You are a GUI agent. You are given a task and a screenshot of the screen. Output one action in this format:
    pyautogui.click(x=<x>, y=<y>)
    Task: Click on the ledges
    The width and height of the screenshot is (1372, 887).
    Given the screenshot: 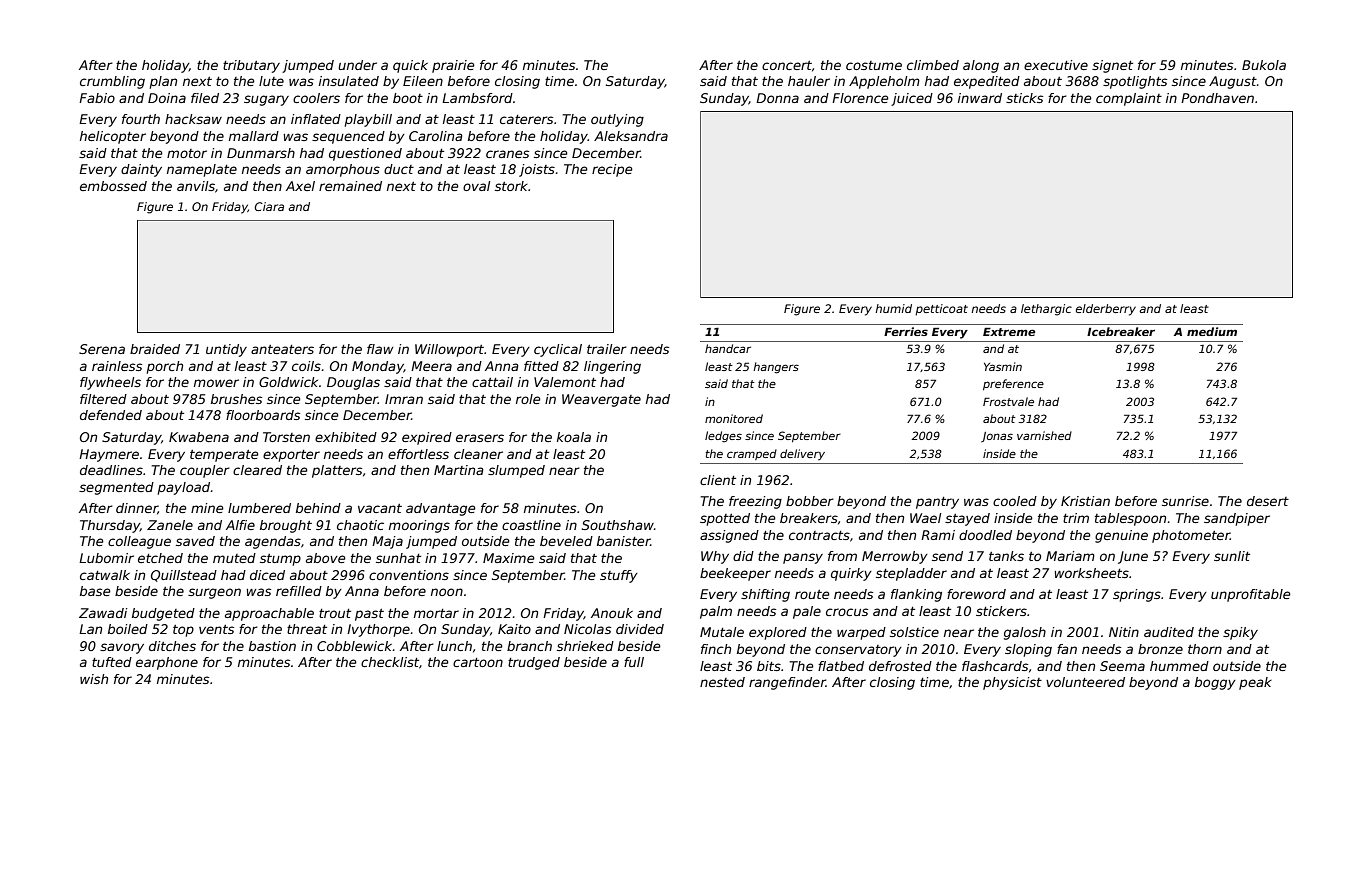 What is the action you would take?
    pyautogui.click(x=723, y=437)
